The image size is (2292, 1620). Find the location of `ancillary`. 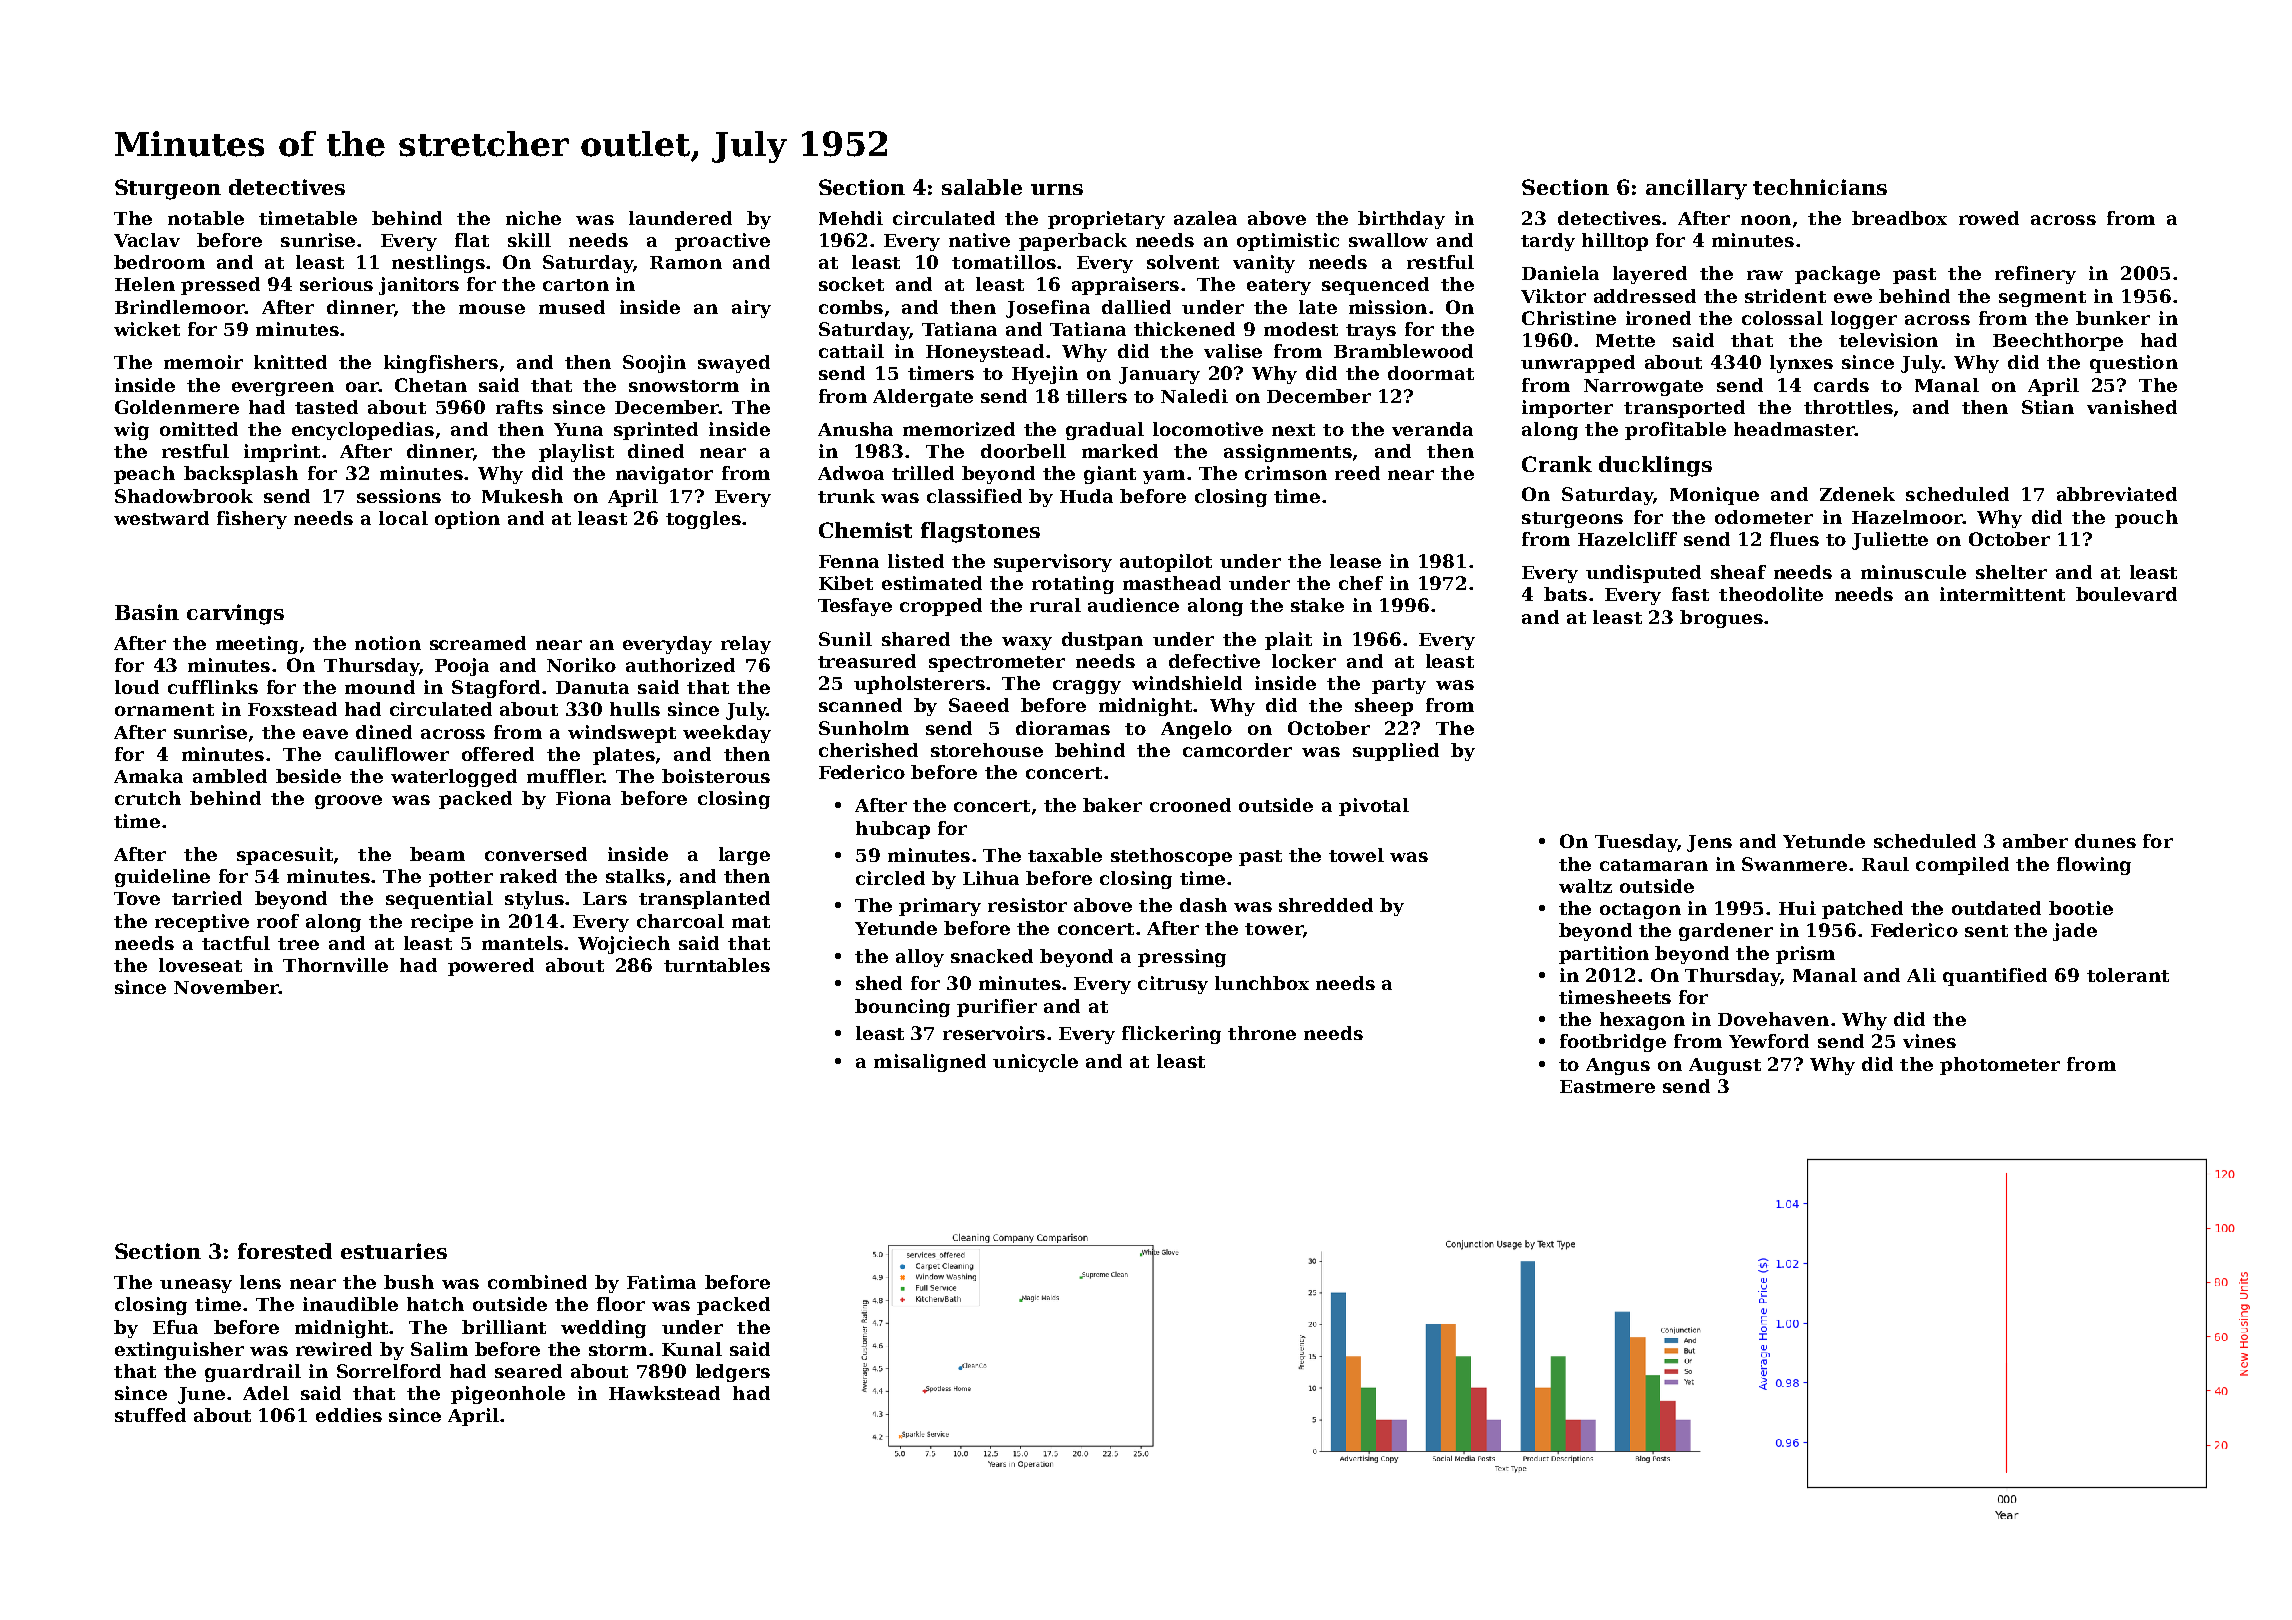

ancillary is located at coordinates (1696, 189).
